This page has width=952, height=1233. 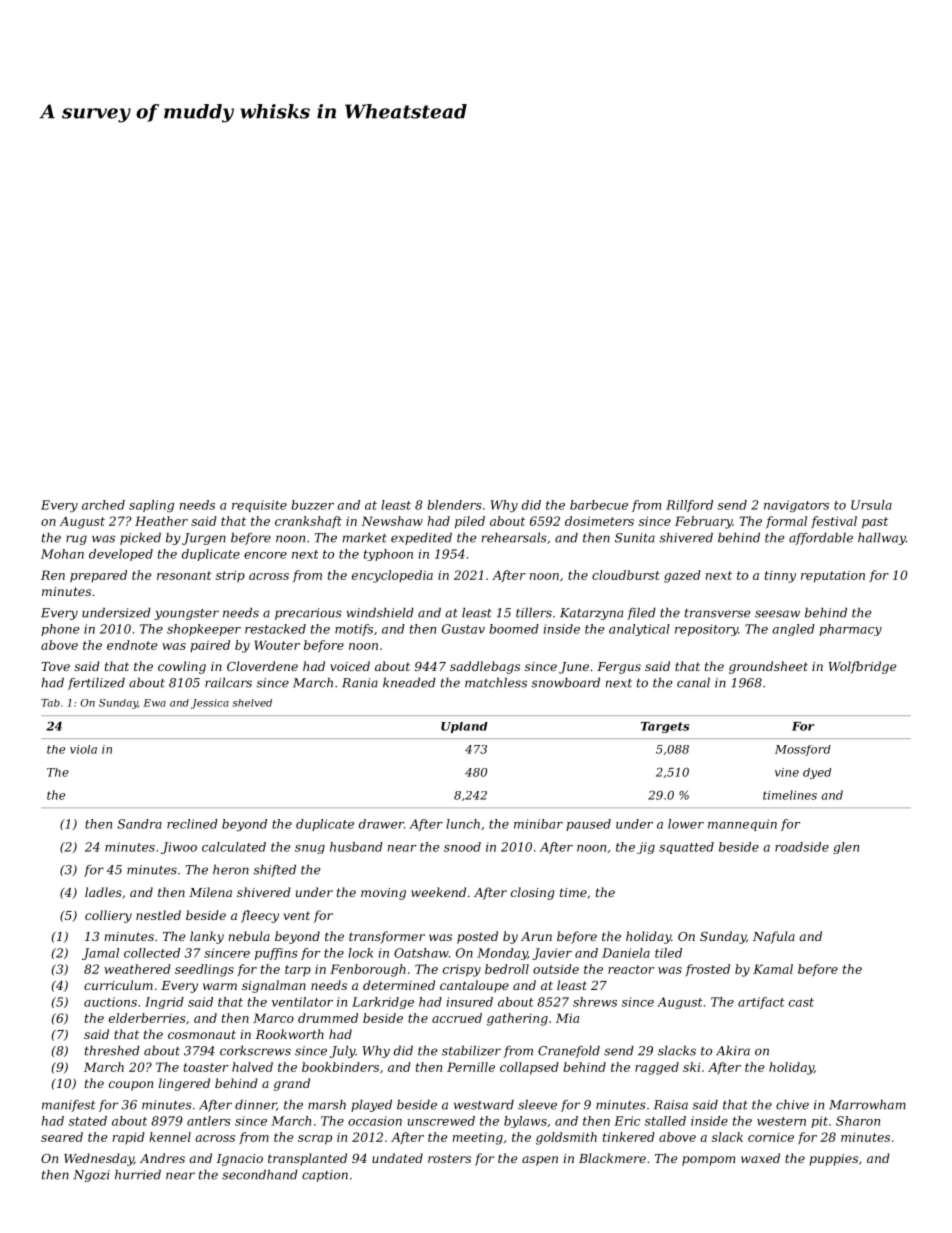 What do you see at coordinates (540, 1161) in the page?
I see `aspen` at bounding box center [540, 1161].
